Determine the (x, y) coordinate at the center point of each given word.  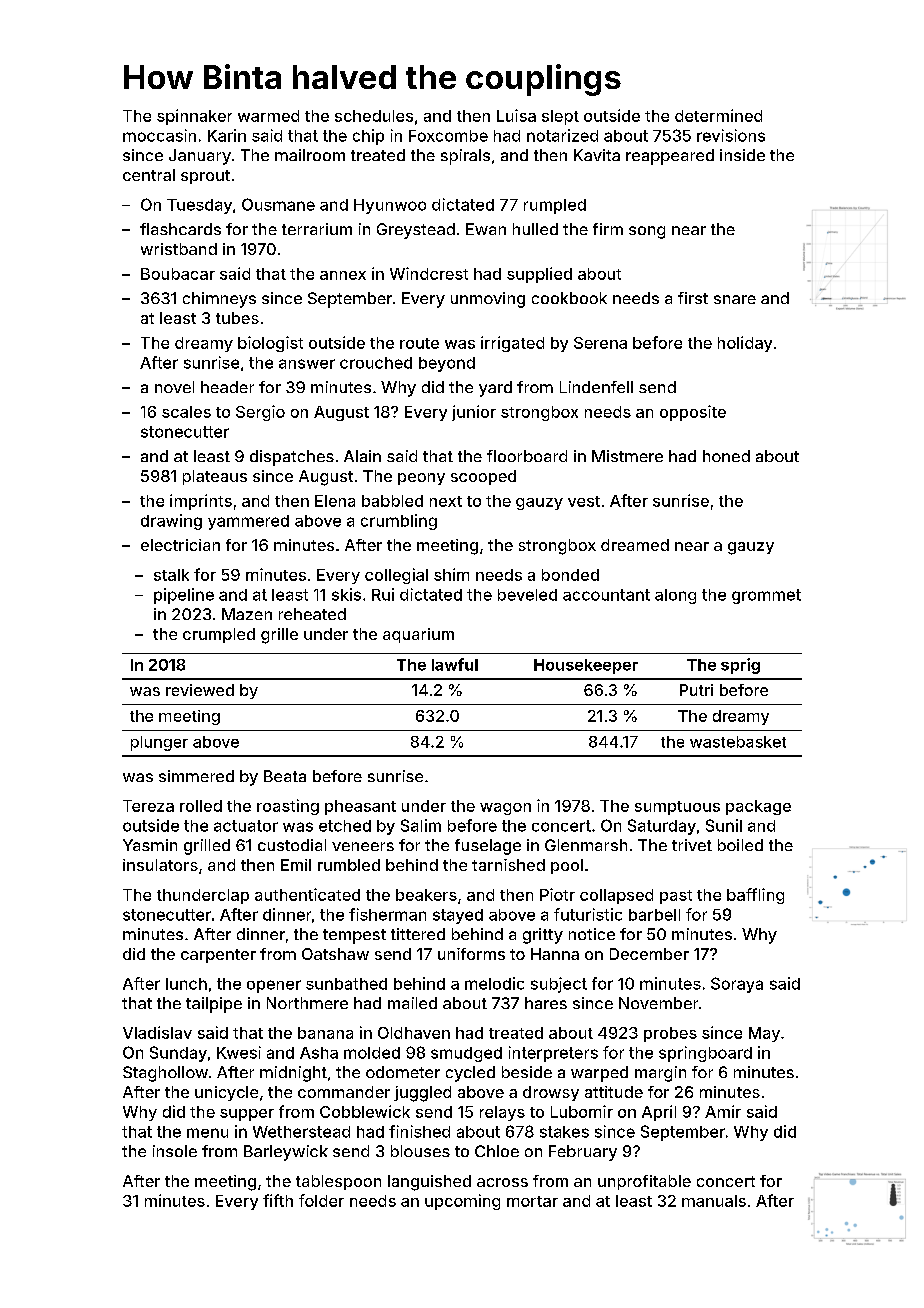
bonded (570, 575)
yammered (248, 522)
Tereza (148, 806)
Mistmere (627, 456)
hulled (535, 229)
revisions (731, 135)
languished (429, 1183)
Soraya (737, 985)
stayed (458, 916)
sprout (205, 177)
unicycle (226, 1093)
